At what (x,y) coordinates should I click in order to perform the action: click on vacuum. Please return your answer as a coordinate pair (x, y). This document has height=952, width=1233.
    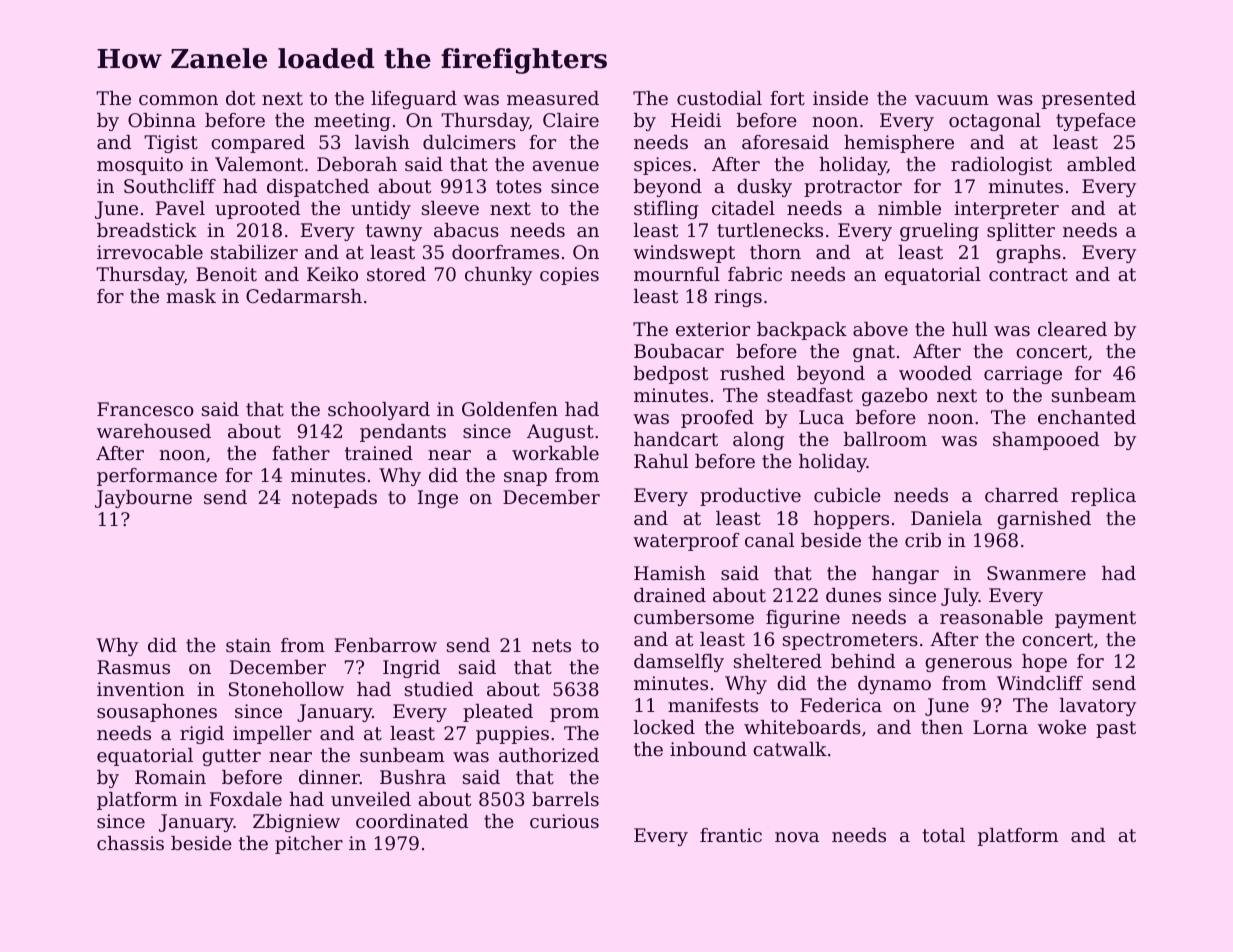
    Looking at the image, I should click on (952, 100).
